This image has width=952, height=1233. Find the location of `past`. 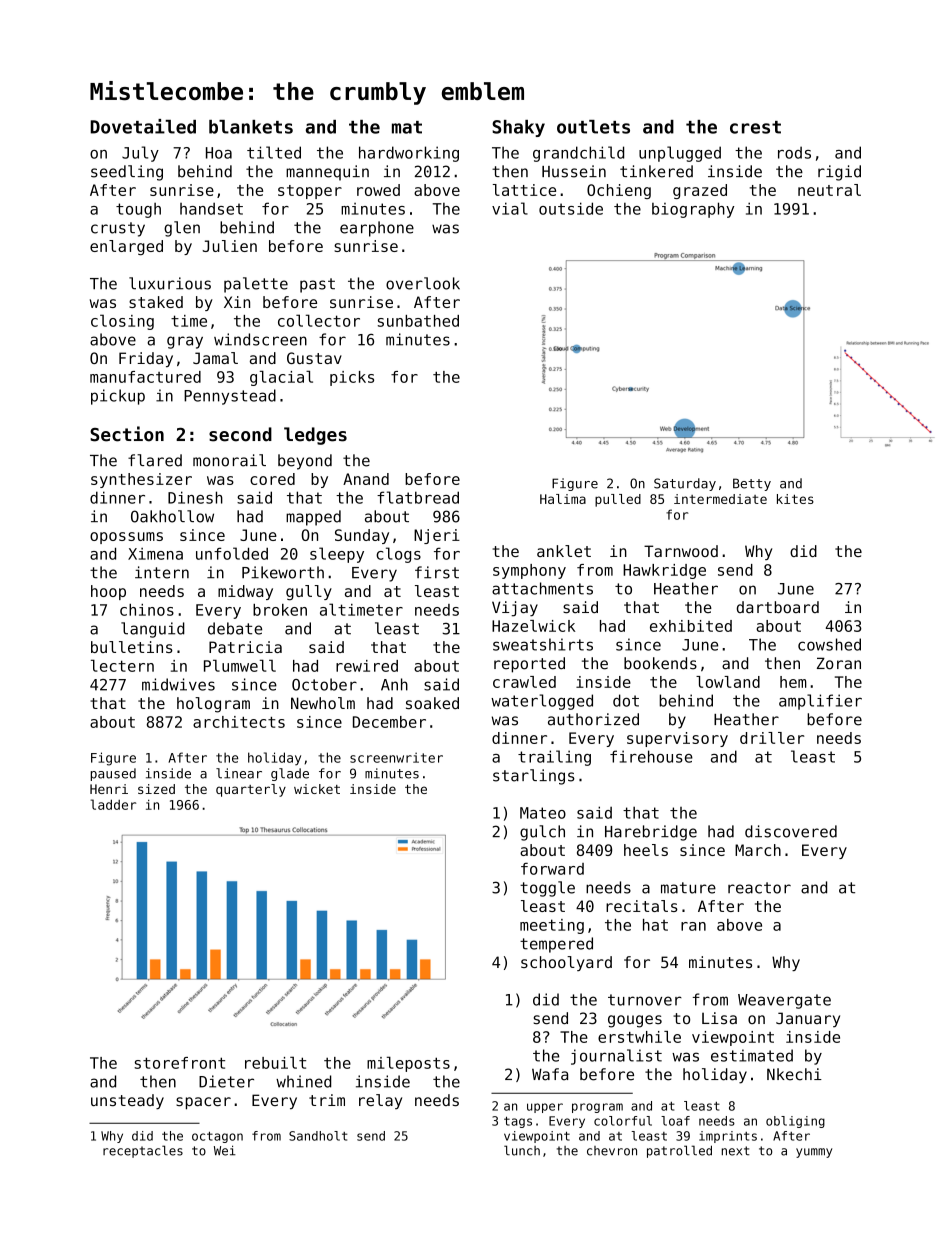

past is located at coordinates (317, 285).
